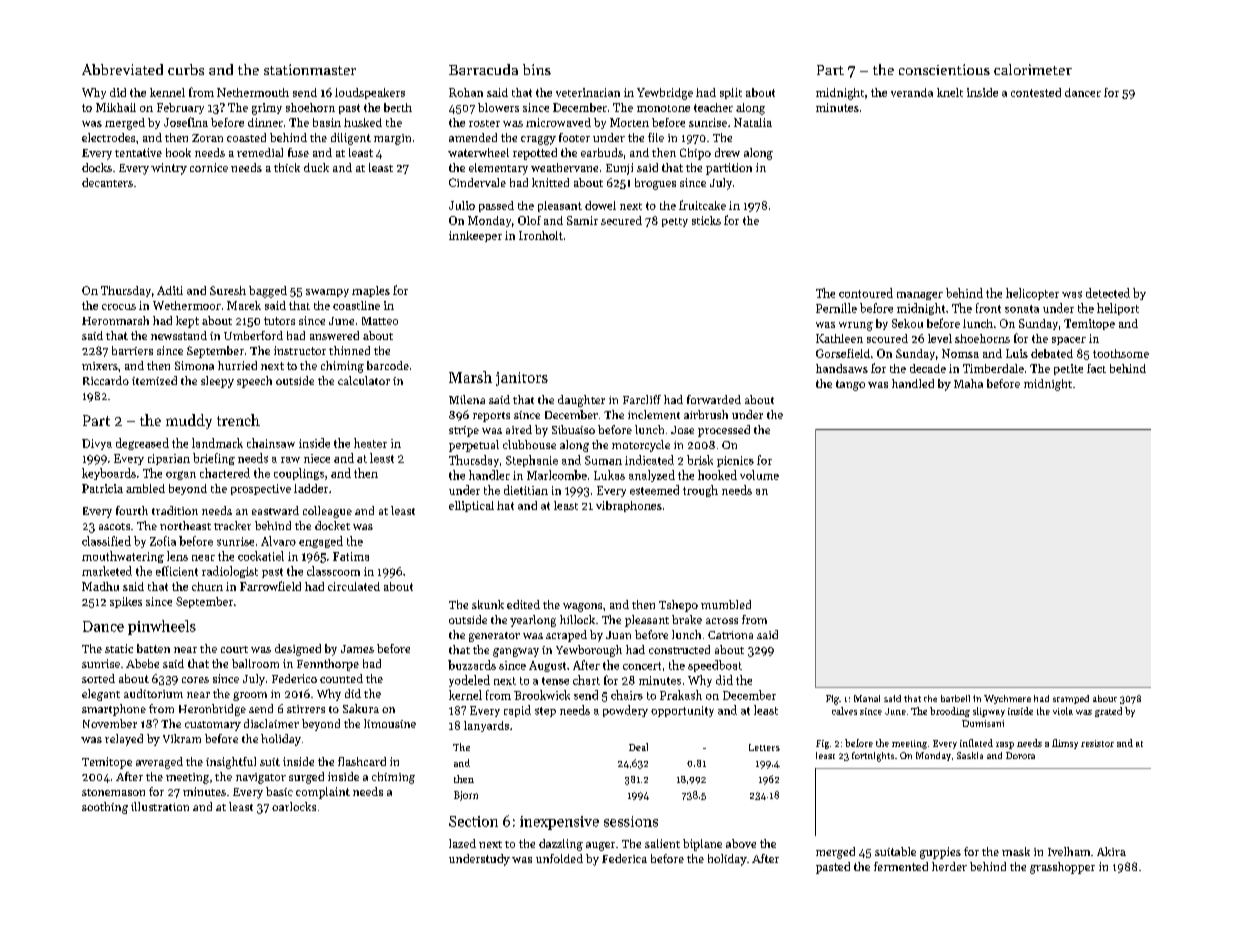 The height and width of the image is (952, 1233). Describe the element at coordinates (618, 635) in the image. I see `Juan` at that location.
